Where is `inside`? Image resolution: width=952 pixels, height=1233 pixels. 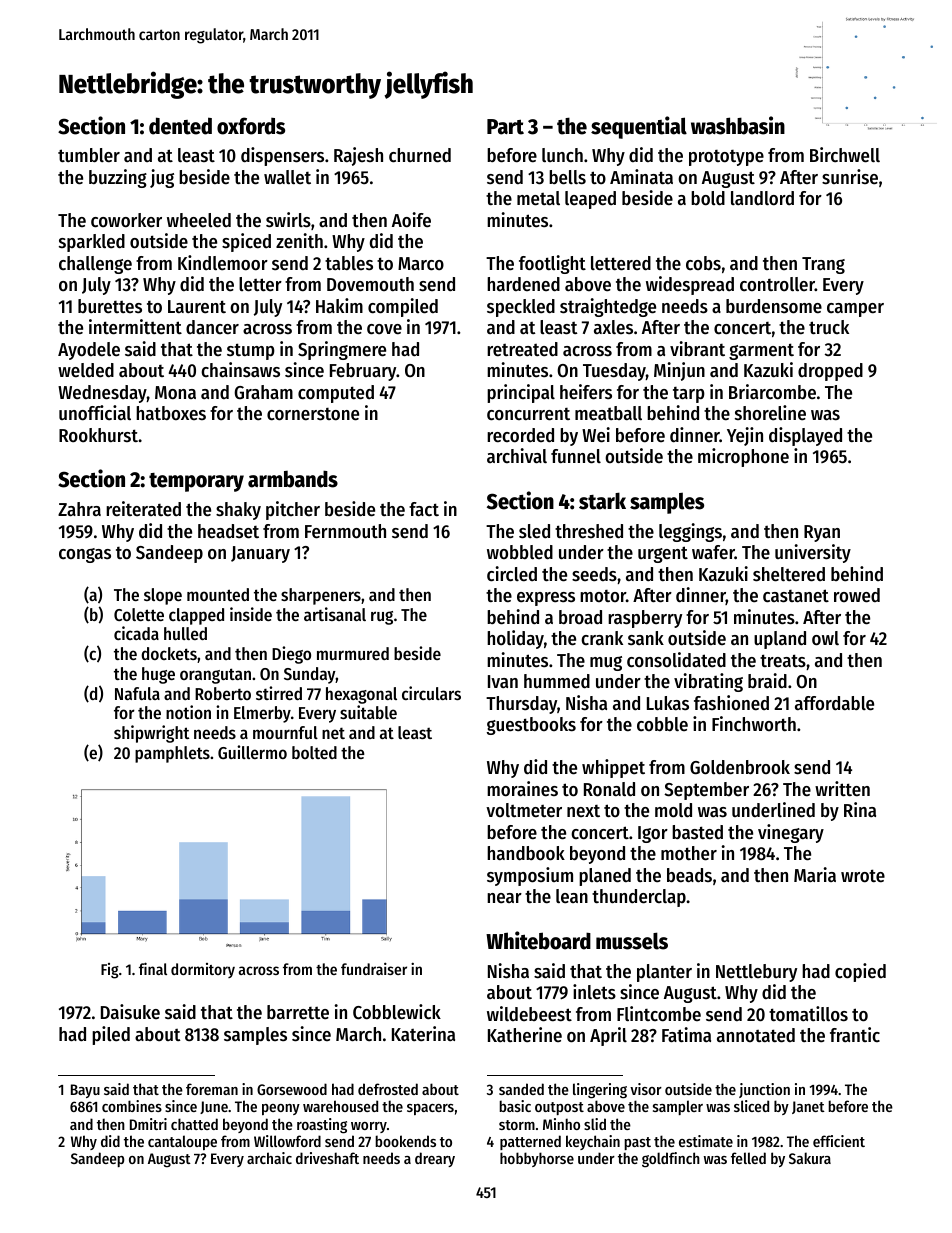 inside is located at coordinates (251, 614).
